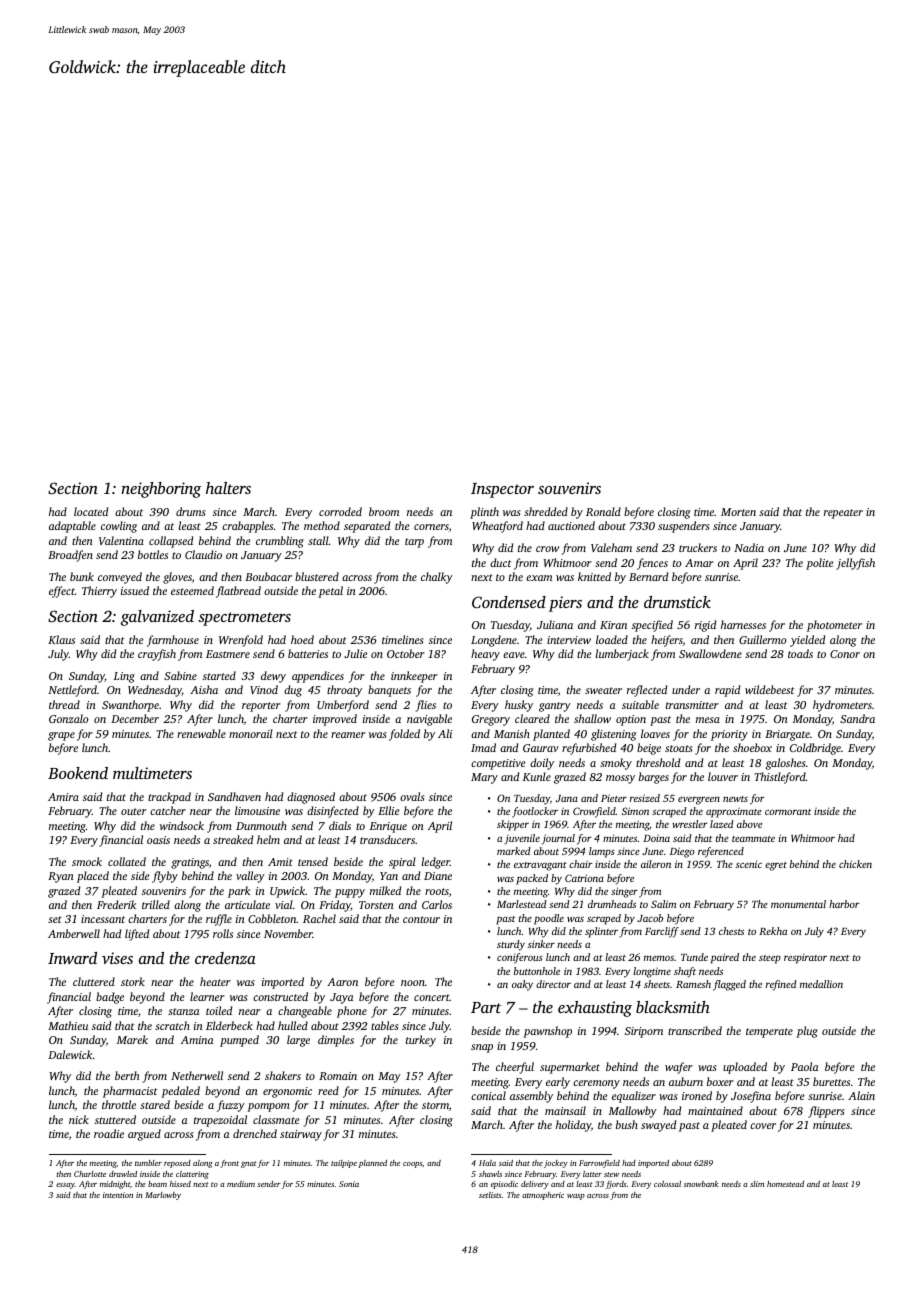  What do you see at coordinates (788, 812) in the screenshot?
I see `cormorant` at bounding box center [788, 812].
